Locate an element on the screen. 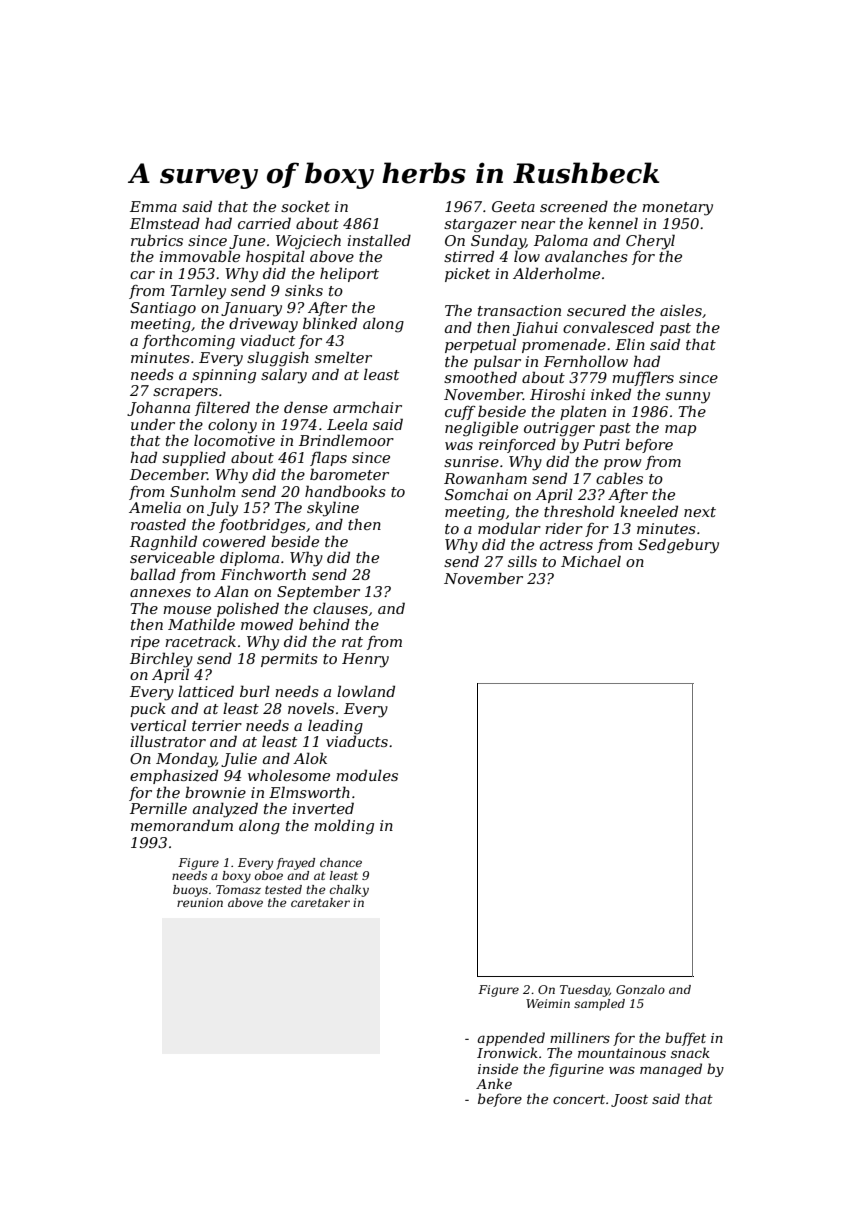  reunion is located at coordinates (200, 902).
